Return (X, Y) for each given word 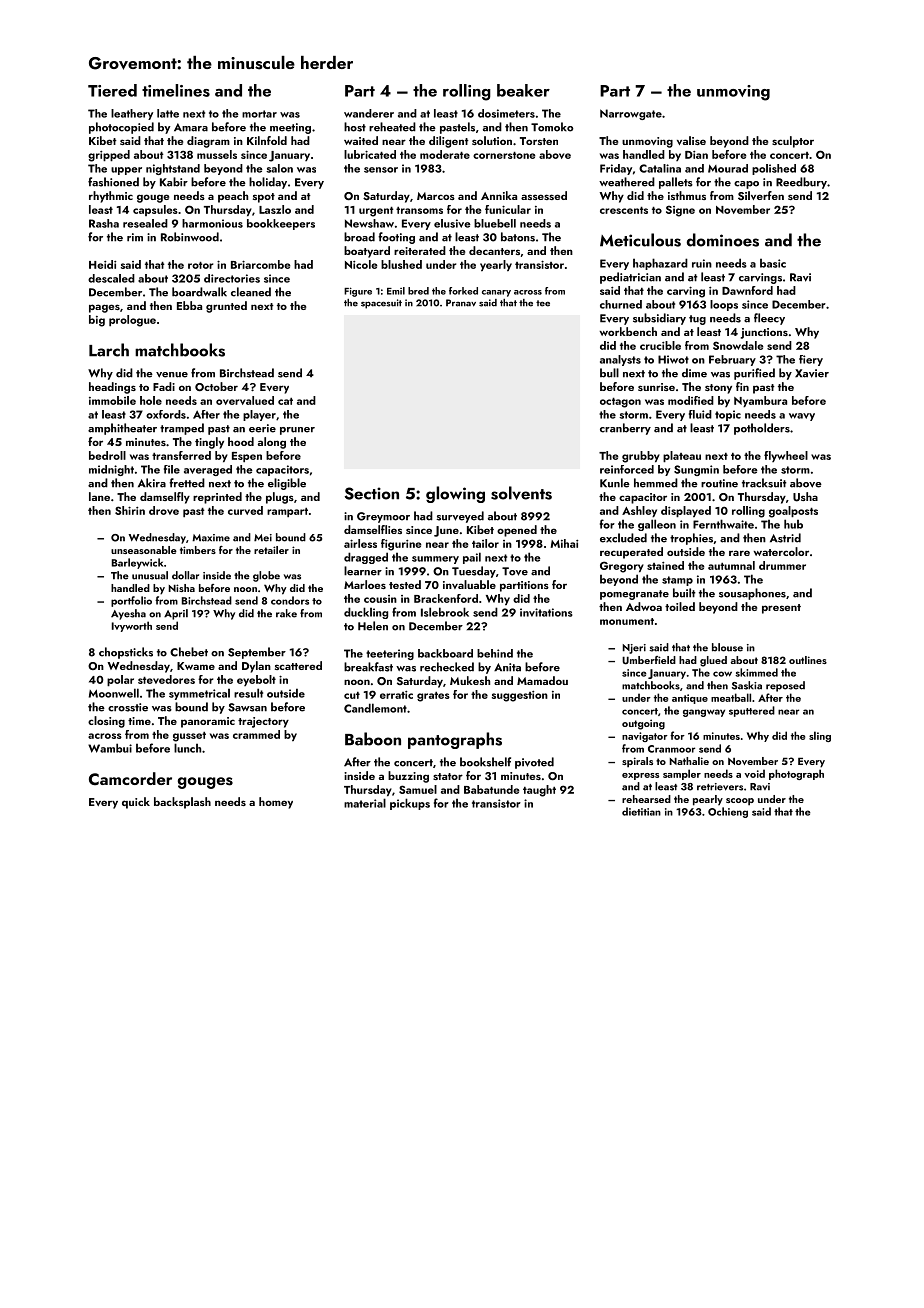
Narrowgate (631, 114)
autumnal (731, 565)
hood (241, 441)
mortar (259, 114)
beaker (523, 90)
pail (472, 558)
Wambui (110, 748)
